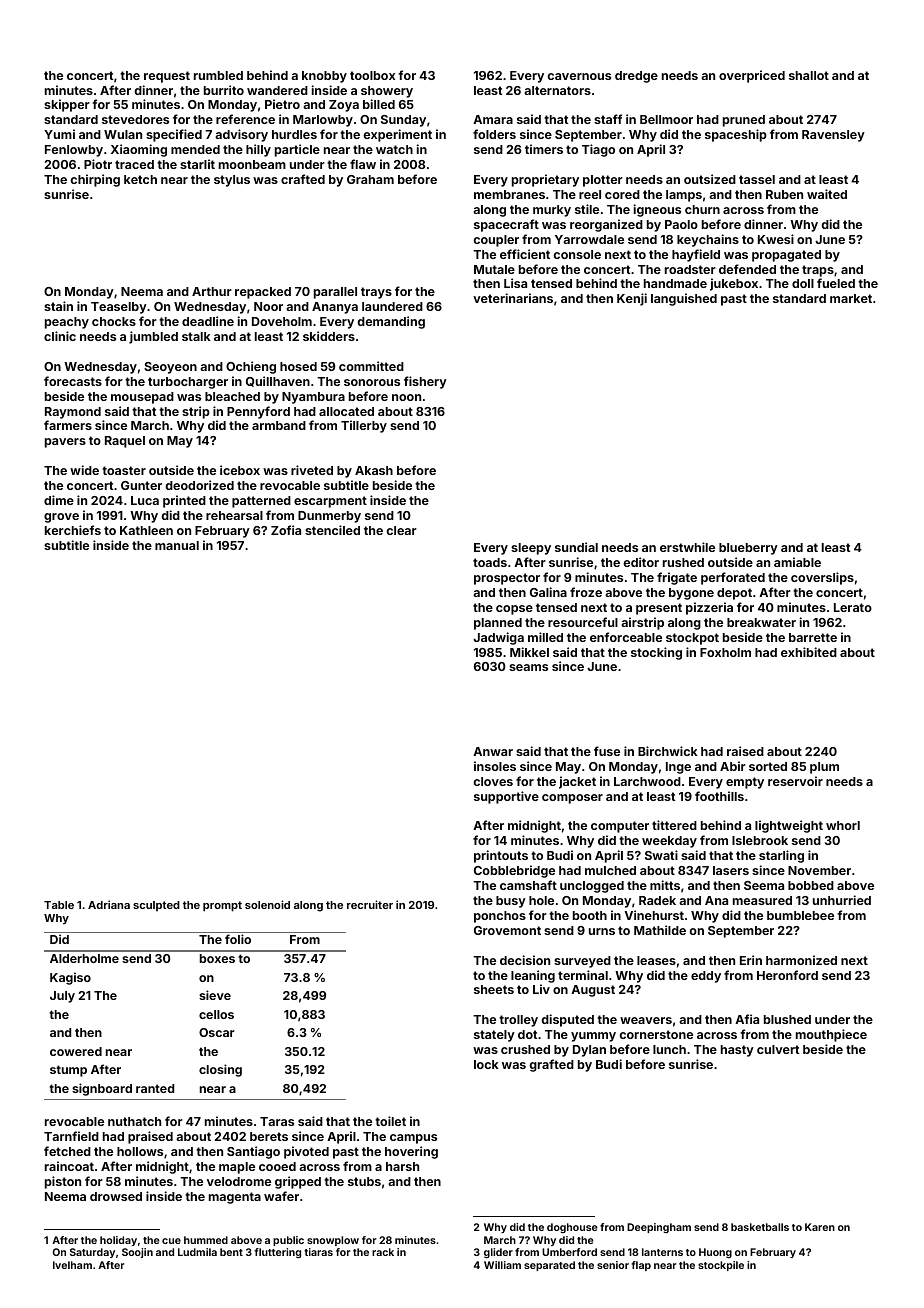 Image resolution: width=924 pixels, height=1308 pixels. What do you see at coordinates (820, 1227) in the screenshot?
I see `Karen` at bounding box center [820, 1227].
